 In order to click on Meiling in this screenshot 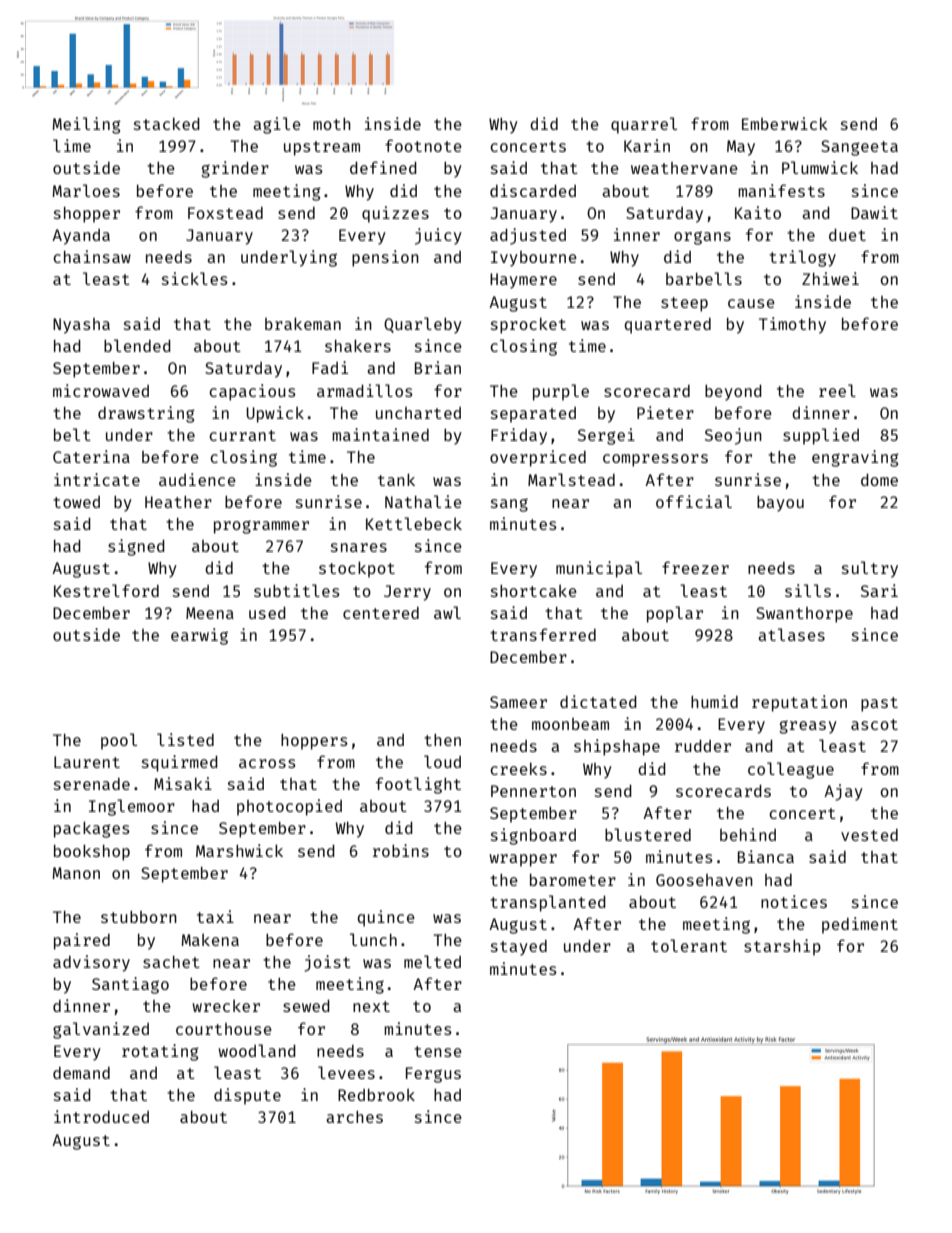, I will do `click(86, 125)`.
